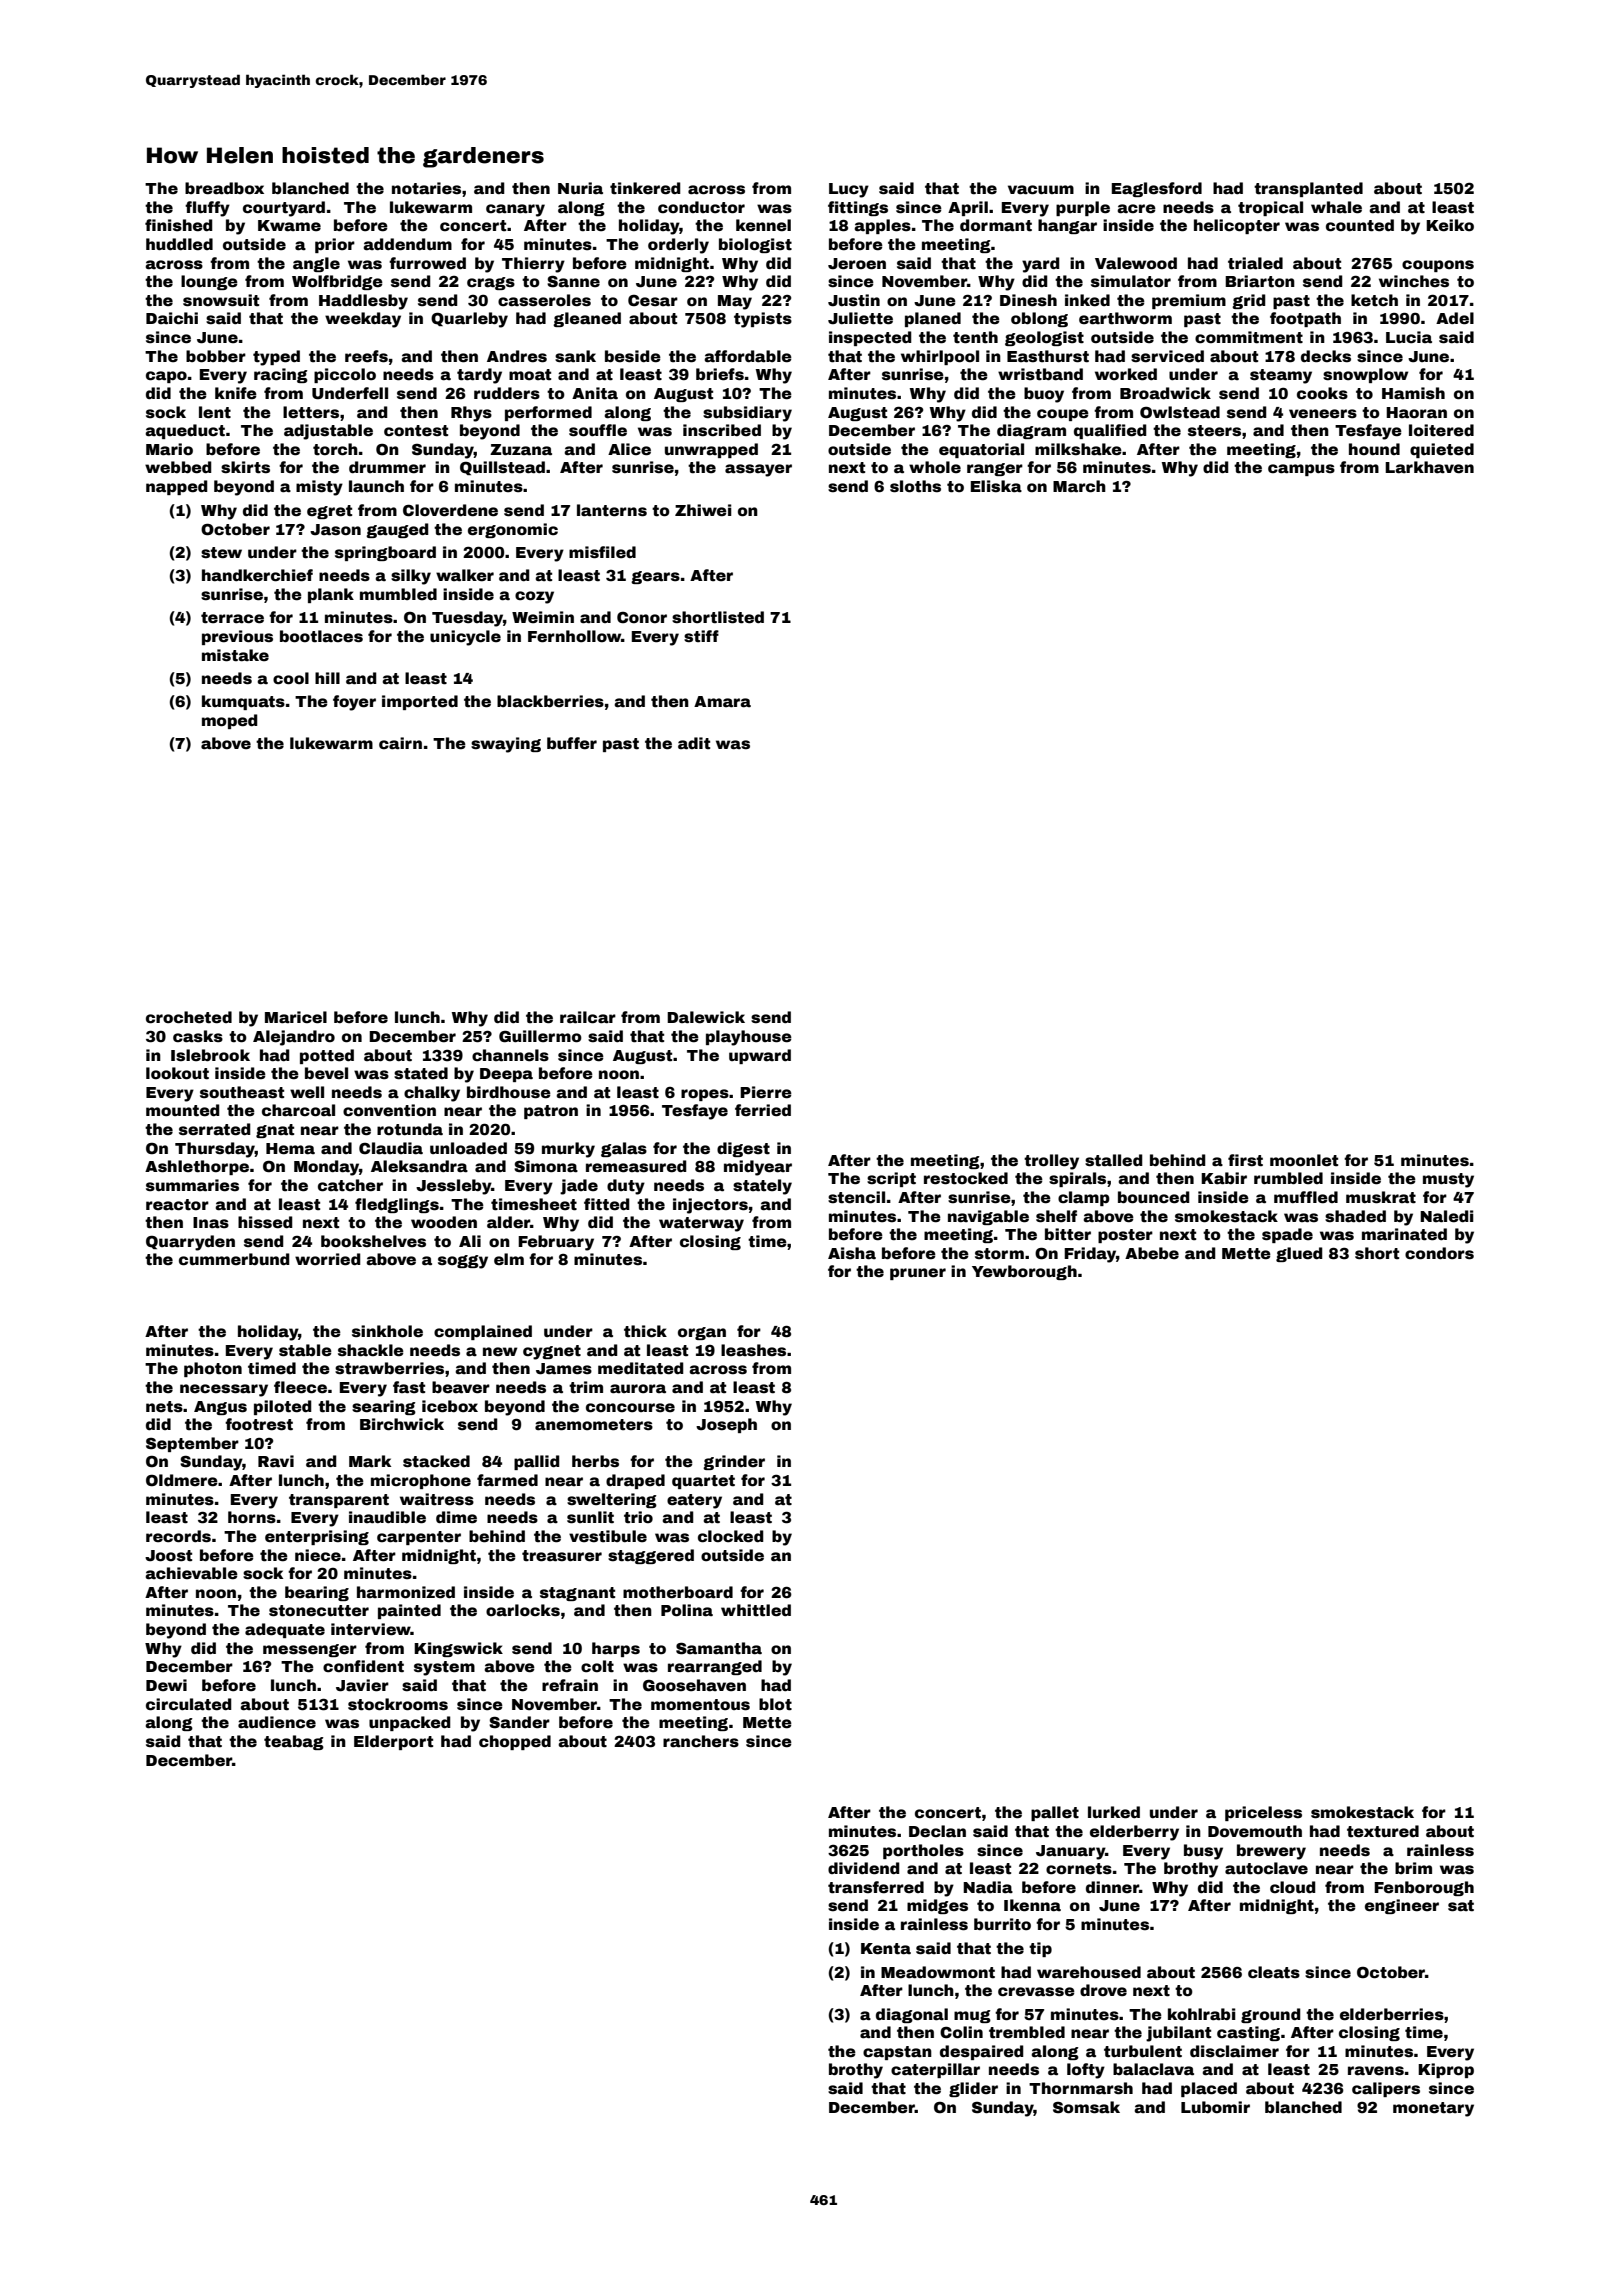 This page has height=2292, width=1620. I want to click on Lucia, so click(1409, 337).
